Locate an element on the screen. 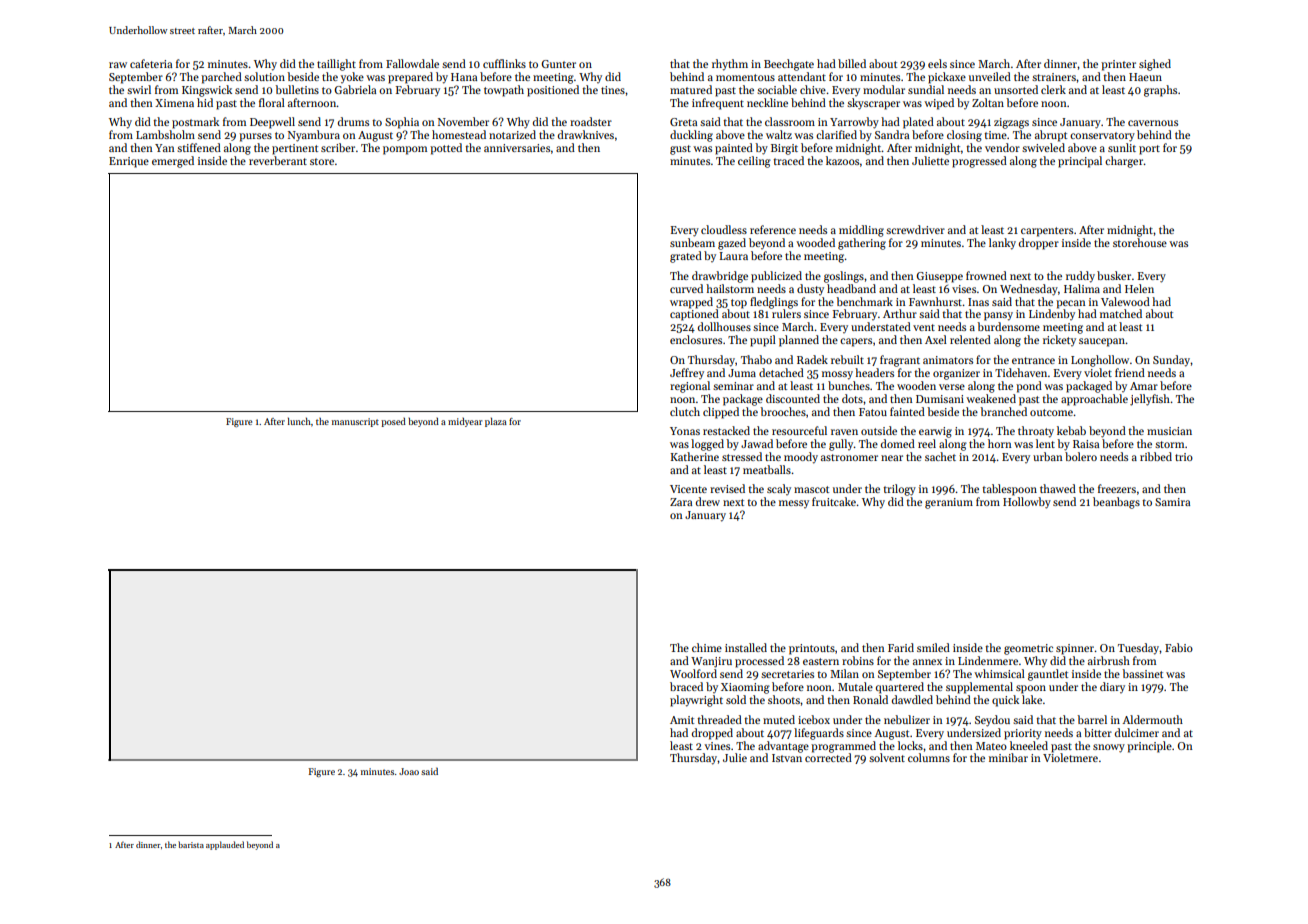 The width and height of the screenshot is (1308, 924). emerged is located at coordinates (173, 162).
